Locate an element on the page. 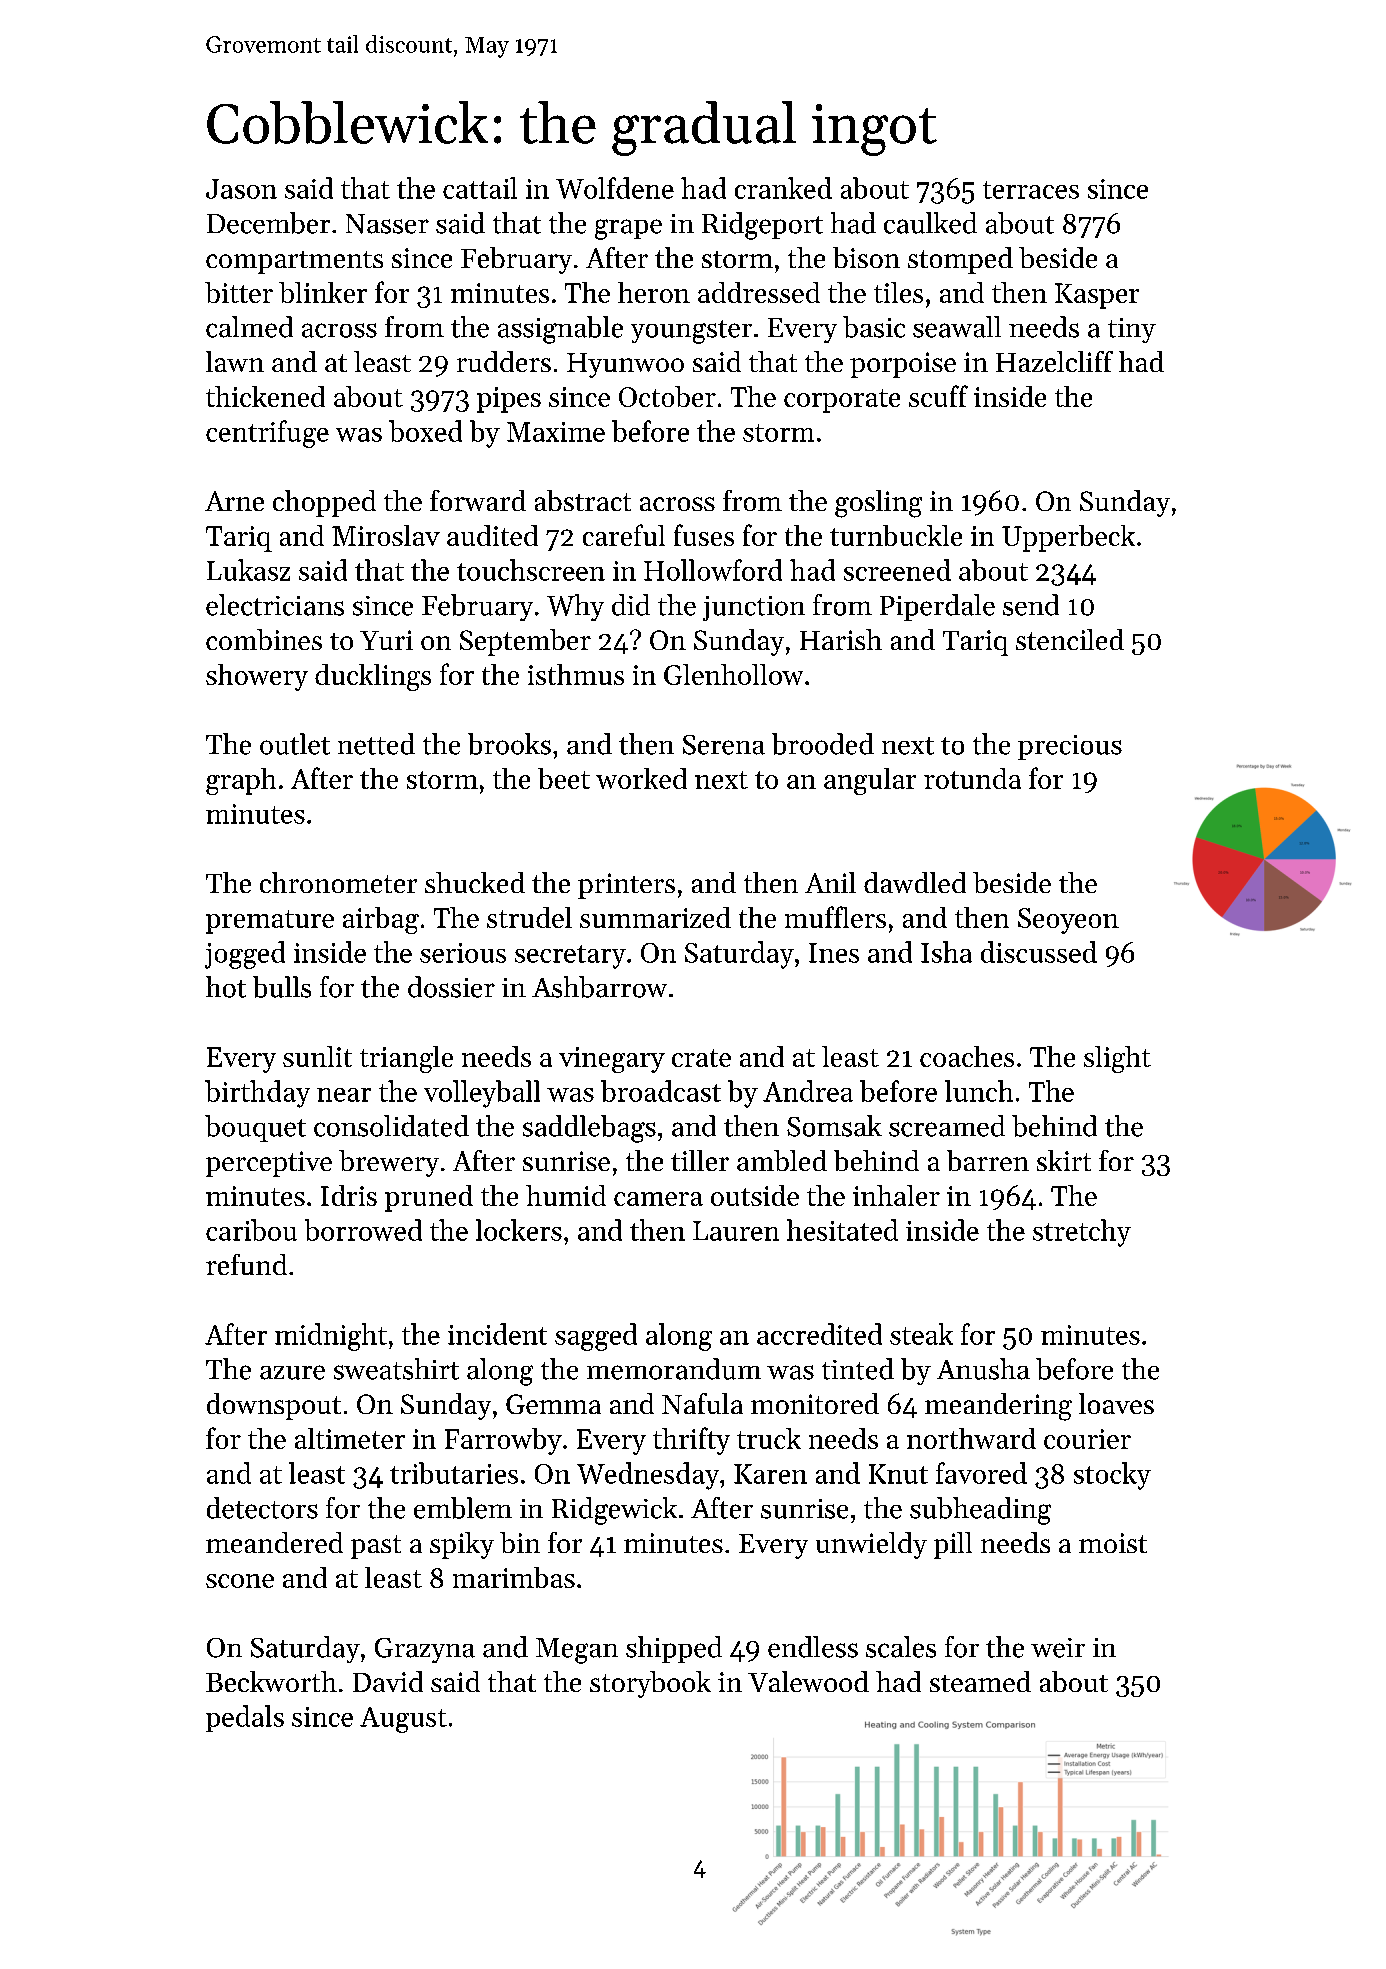  angular is located at coordinates (870, 781).
